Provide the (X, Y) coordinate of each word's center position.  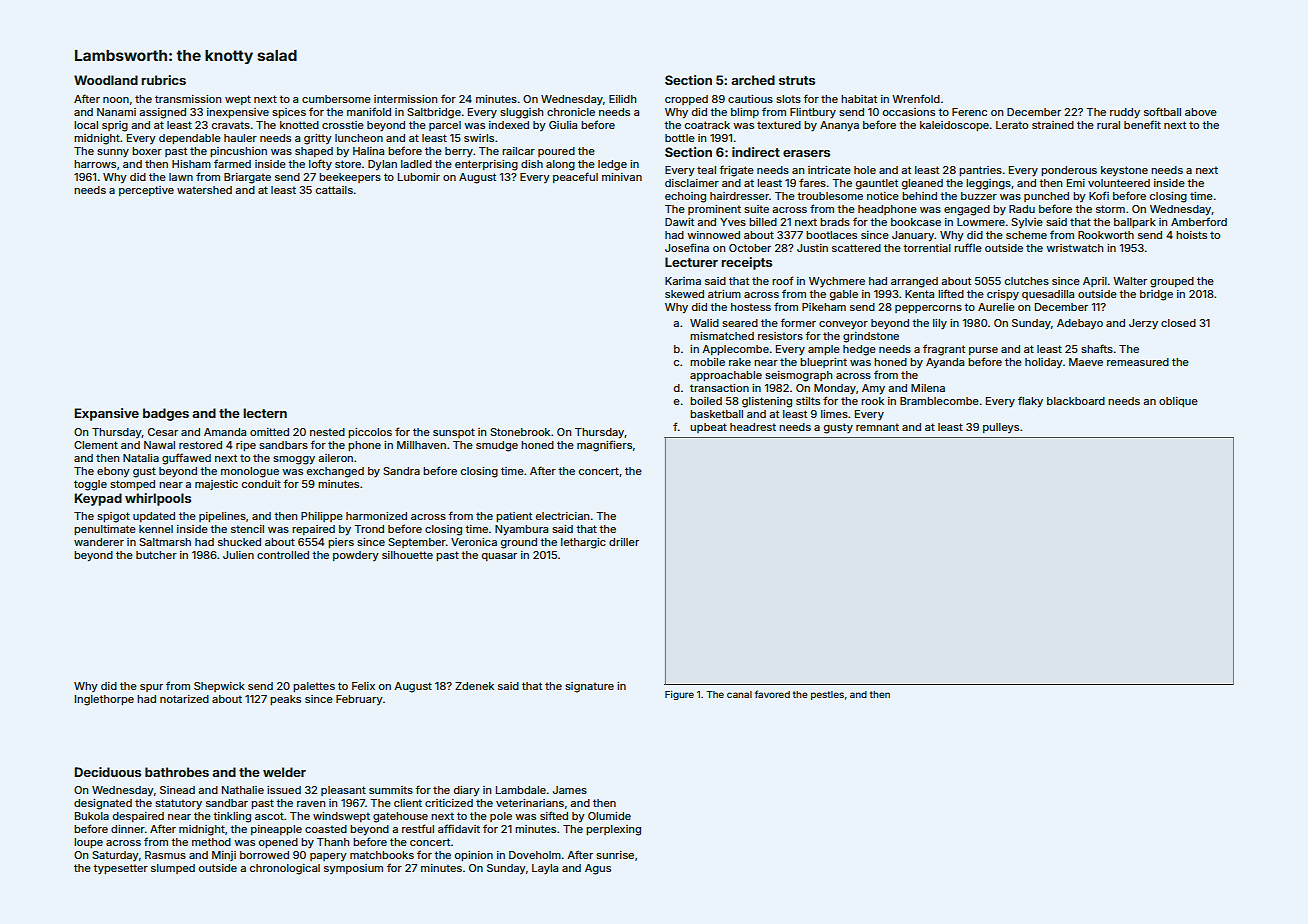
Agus (598, 869)
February (359, 700)
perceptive (146, 191)
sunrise (615, 855)
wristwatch (1074, 248)
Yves (733, 222)
